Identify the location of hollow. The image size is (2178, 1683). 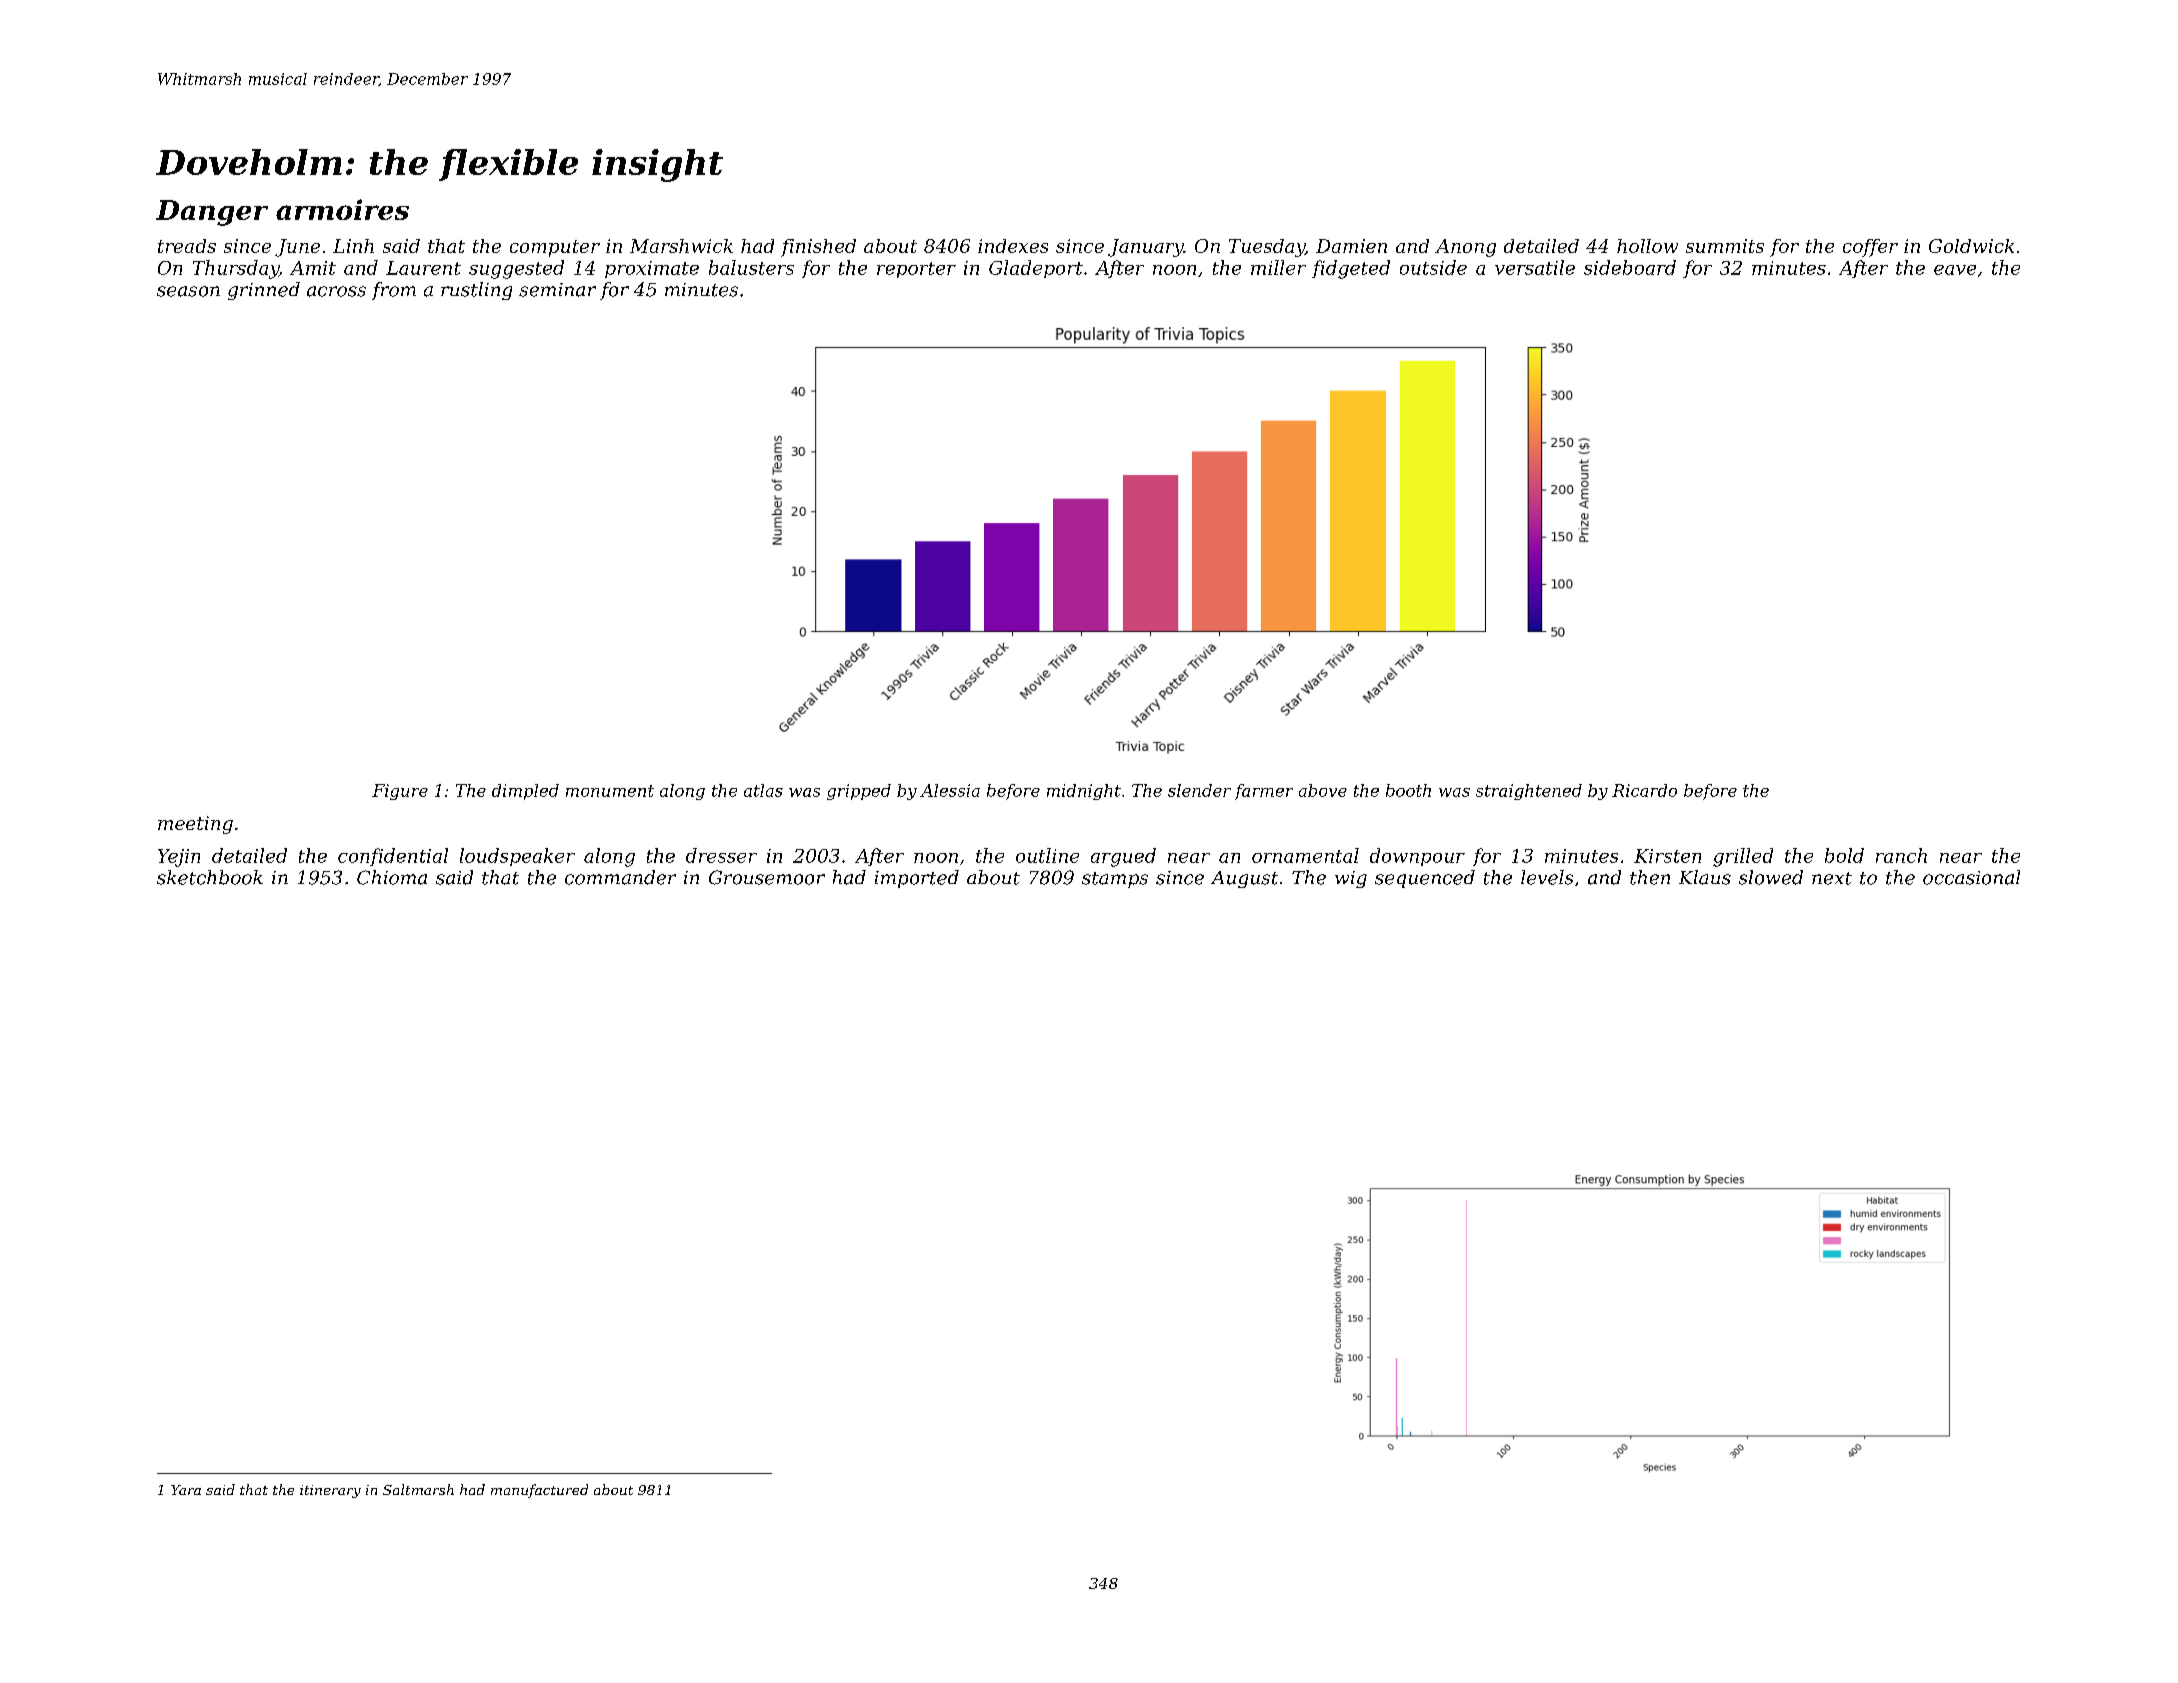
(1647, 246).
